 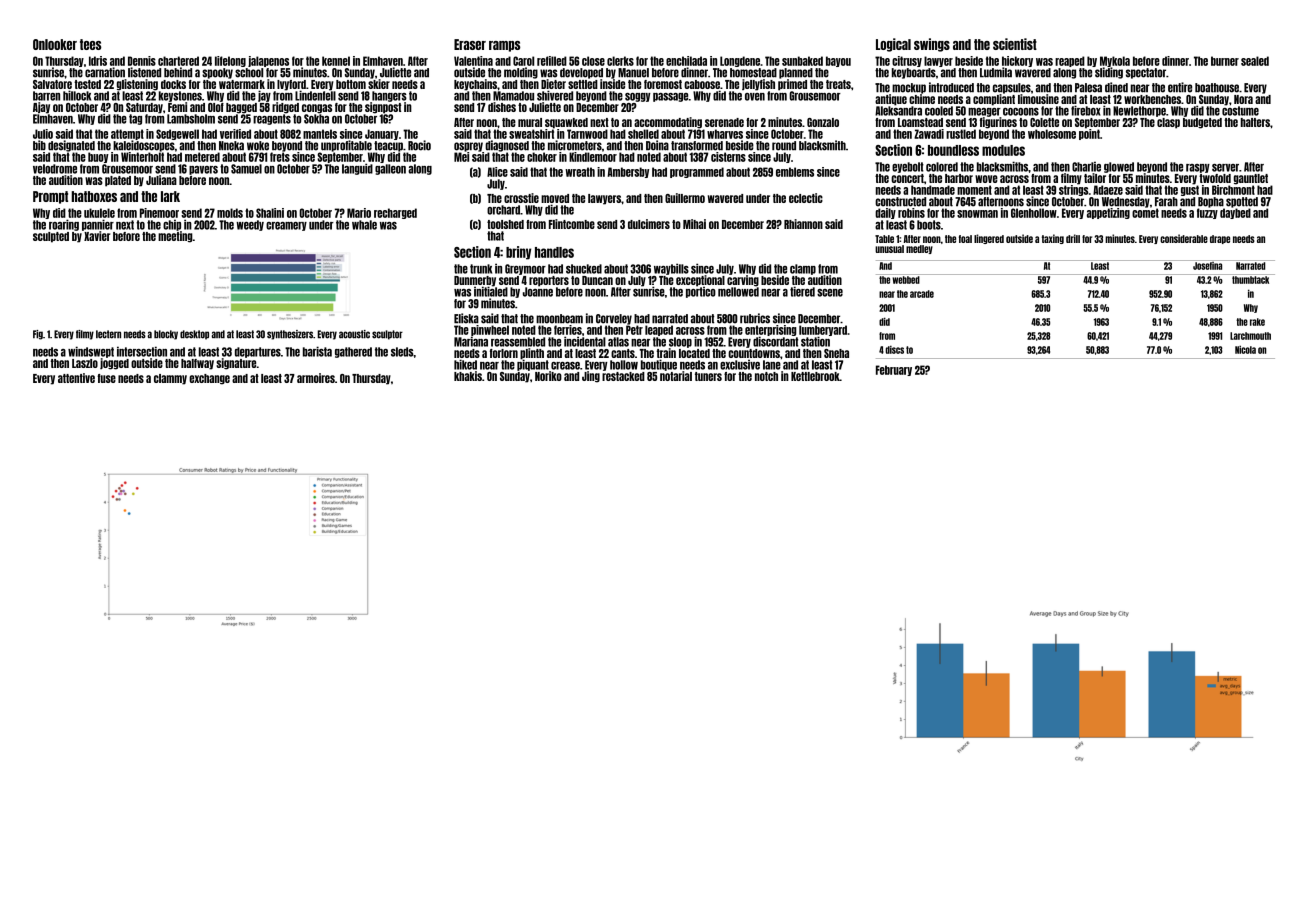 What do you see at coordinates (1202, 123) in the image?
I see `budgeted` at bounding box center [1202, 123].
